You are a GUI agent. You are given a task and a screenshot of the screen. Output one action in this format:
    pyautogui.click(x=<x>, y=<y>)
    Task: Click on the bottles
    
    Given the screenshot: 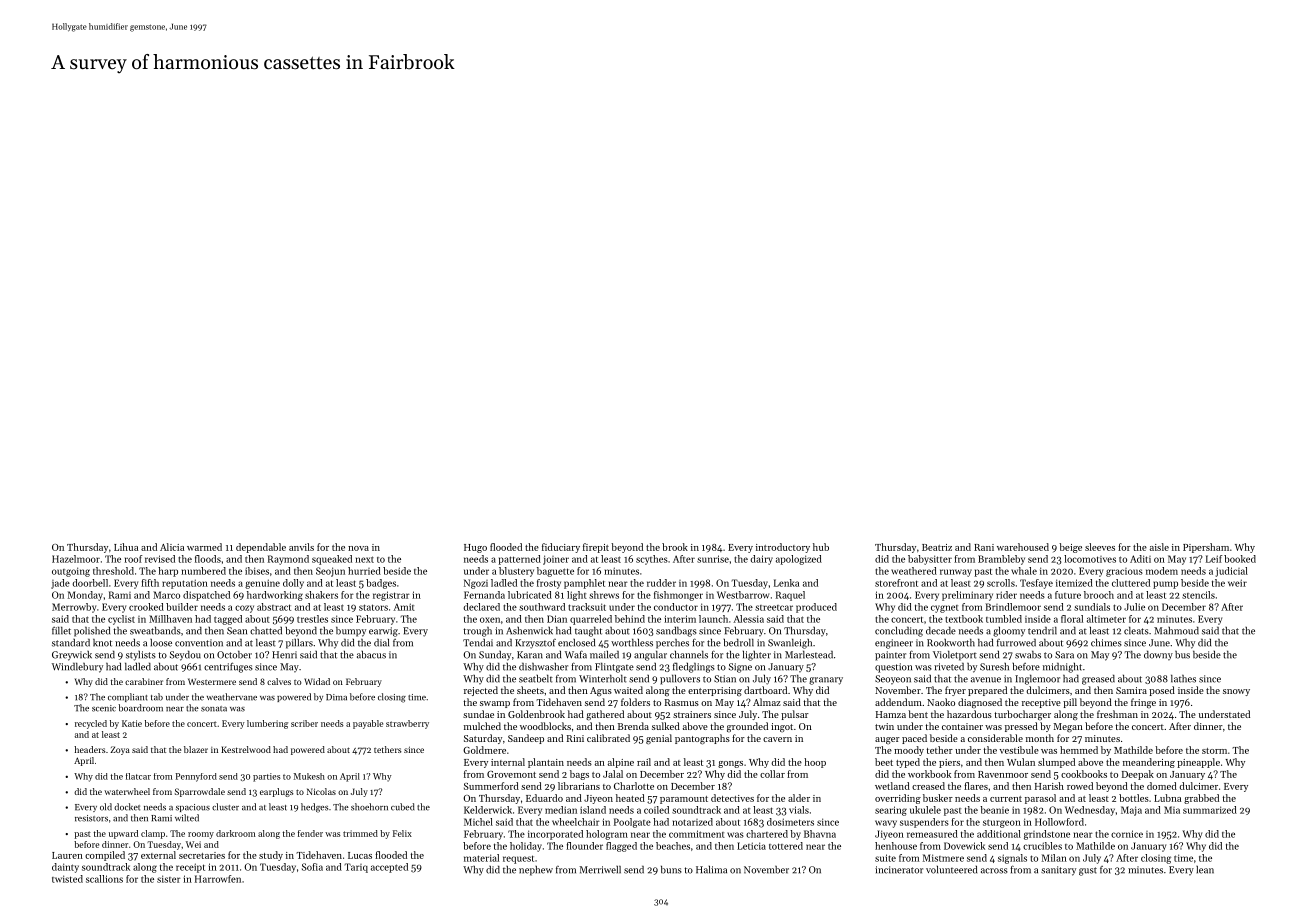 What is the action you would take?
    pyautogui.click(x=1134, y=798)
